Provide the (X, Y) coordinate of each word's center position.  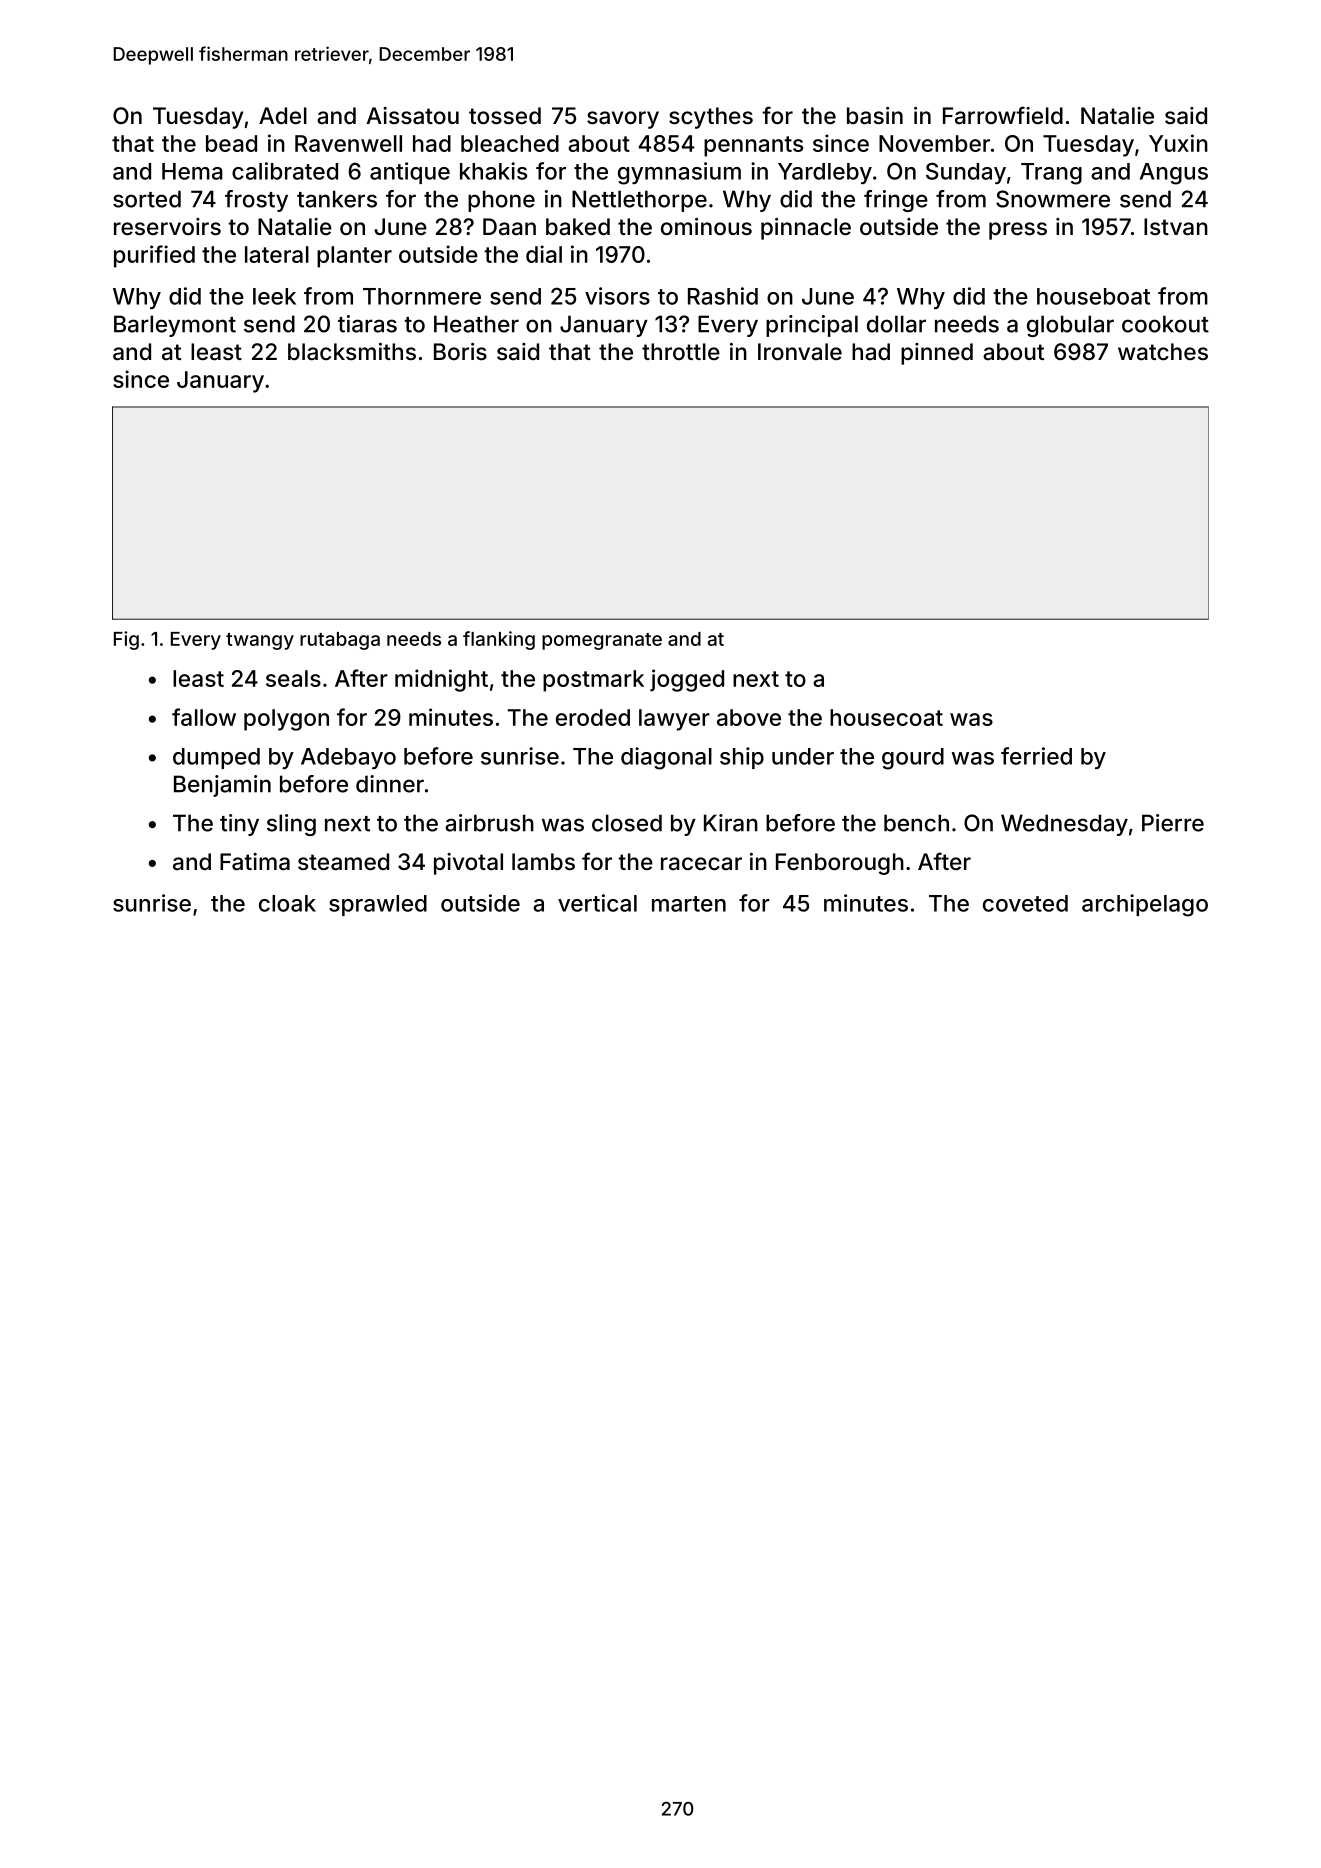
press (1018, 231)
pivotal (468, 864)
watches (1163, 352)
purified (154, 256)
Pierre (1173, 823)
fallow (204, 717)
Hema (192, 171)
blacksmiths (352, 352)
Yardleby (825, 173)
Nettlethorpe (639, 201)
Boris (460, 351)
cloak (287, 903)
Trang (1051, 174)
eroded (593, 717)
